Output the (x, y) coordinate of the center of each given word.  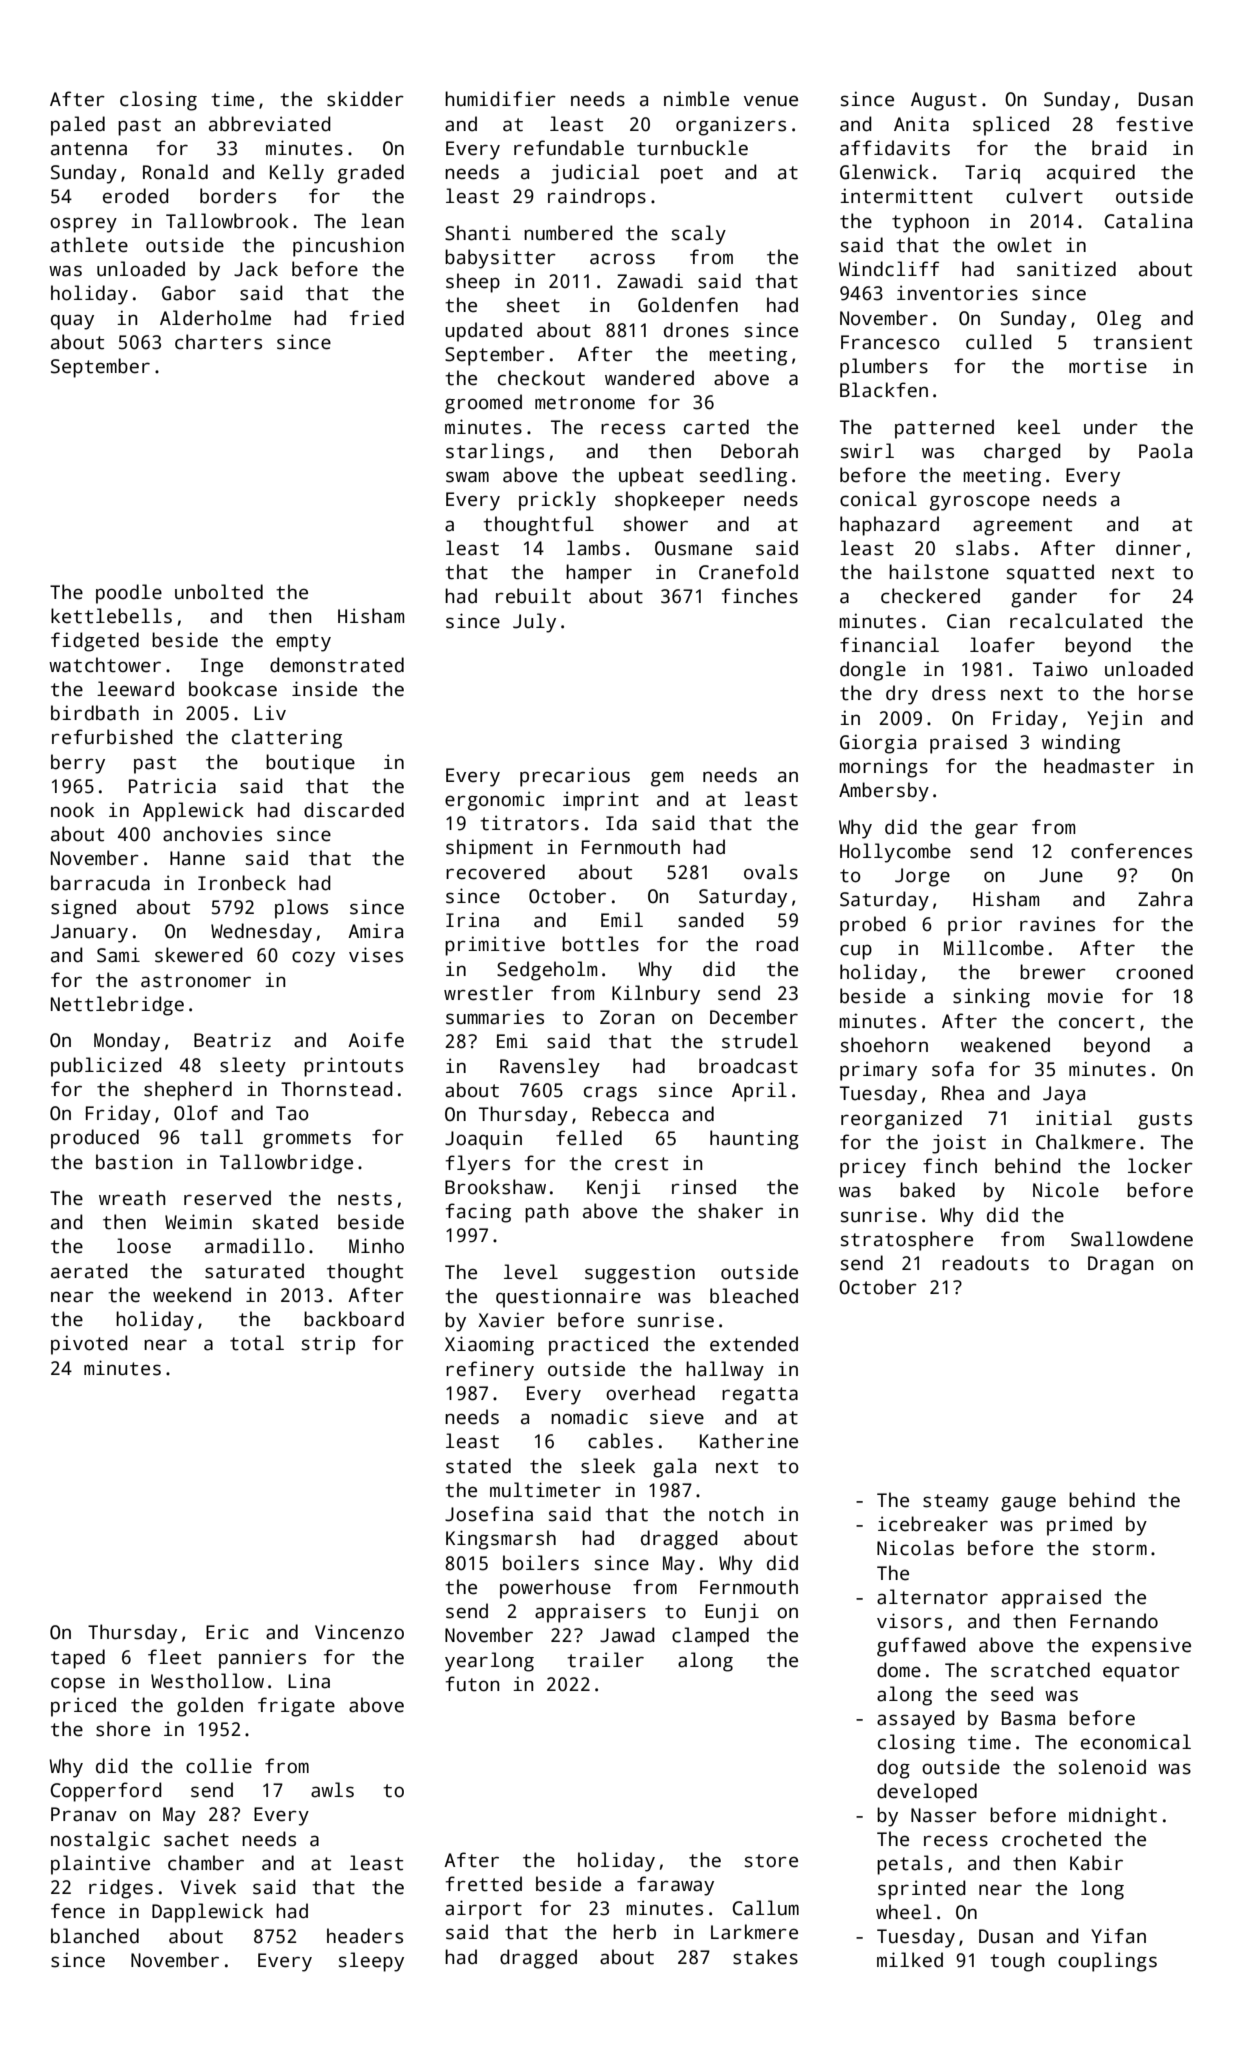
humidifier (500, 99)
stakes (765, 1957)
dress (959, 693)
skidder (365, 99)
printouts (353, 1067)
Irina (472, 920)
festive (1154, 124)
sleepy (371, 1962)
